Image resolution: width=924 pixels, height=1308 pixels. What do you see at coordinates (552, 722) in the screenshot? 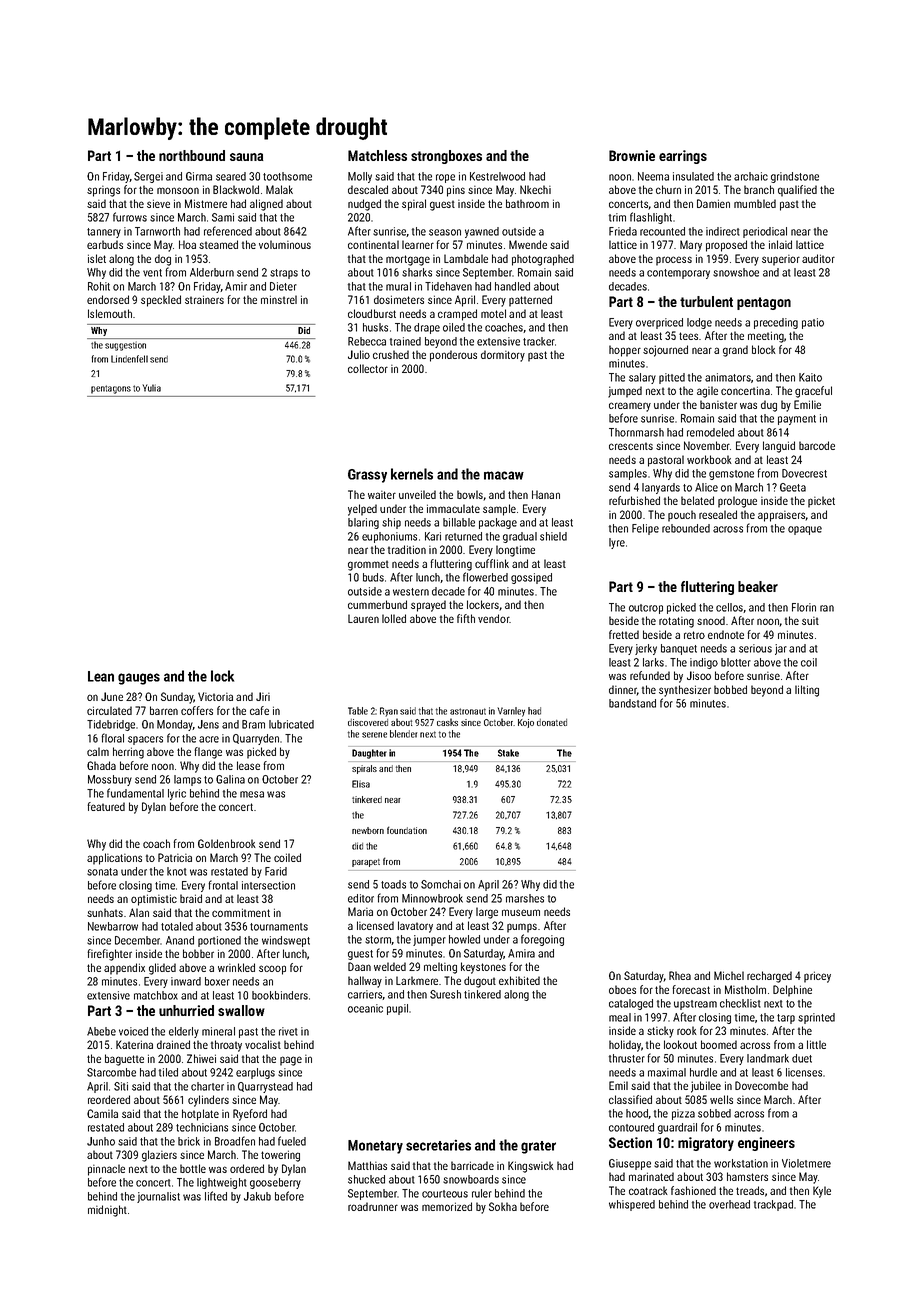
I see `donated` at bounding box center [552, 722].
